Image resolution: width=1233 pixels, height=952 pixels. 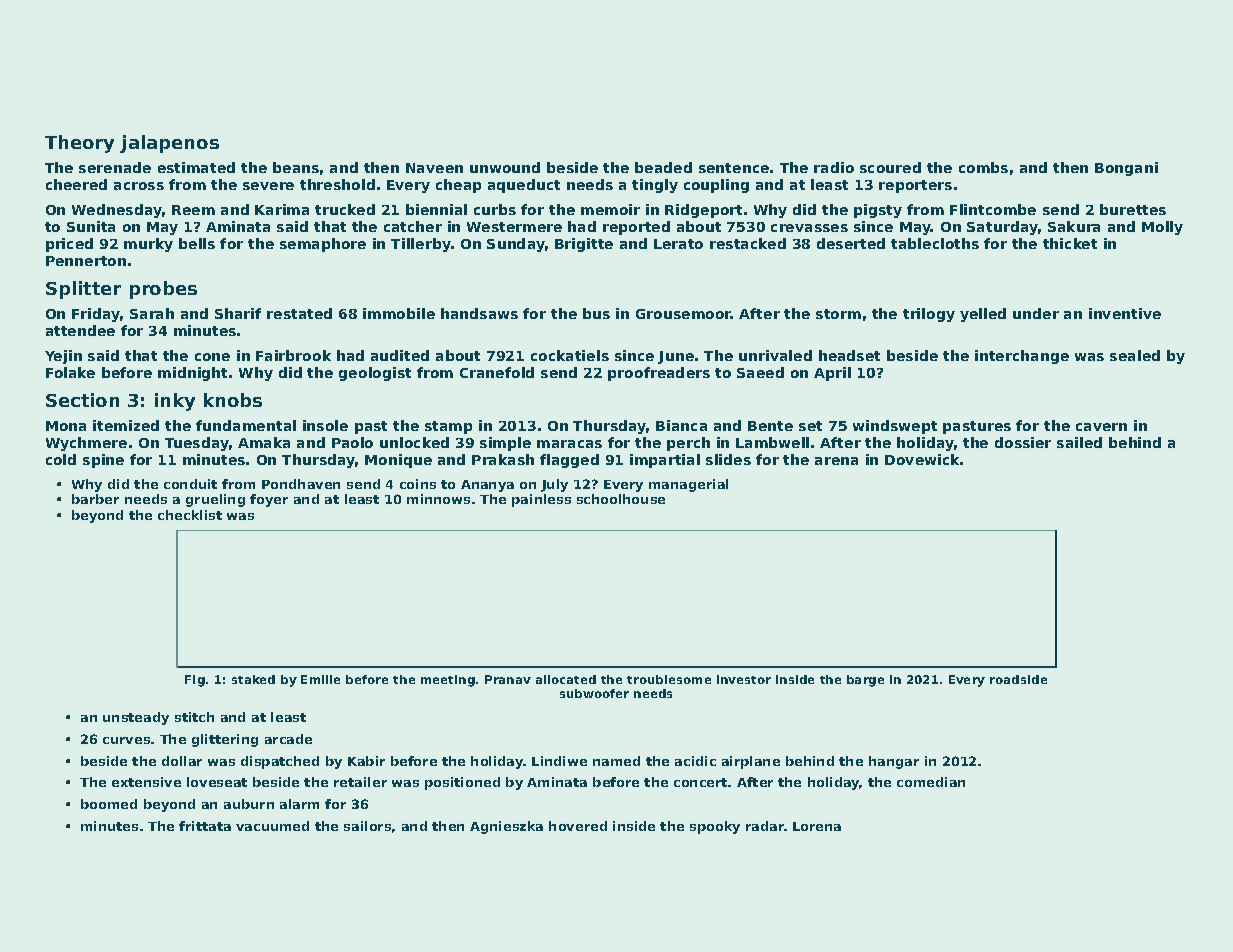 I want to click on Grousemoor, so click(x=683, y=314).
